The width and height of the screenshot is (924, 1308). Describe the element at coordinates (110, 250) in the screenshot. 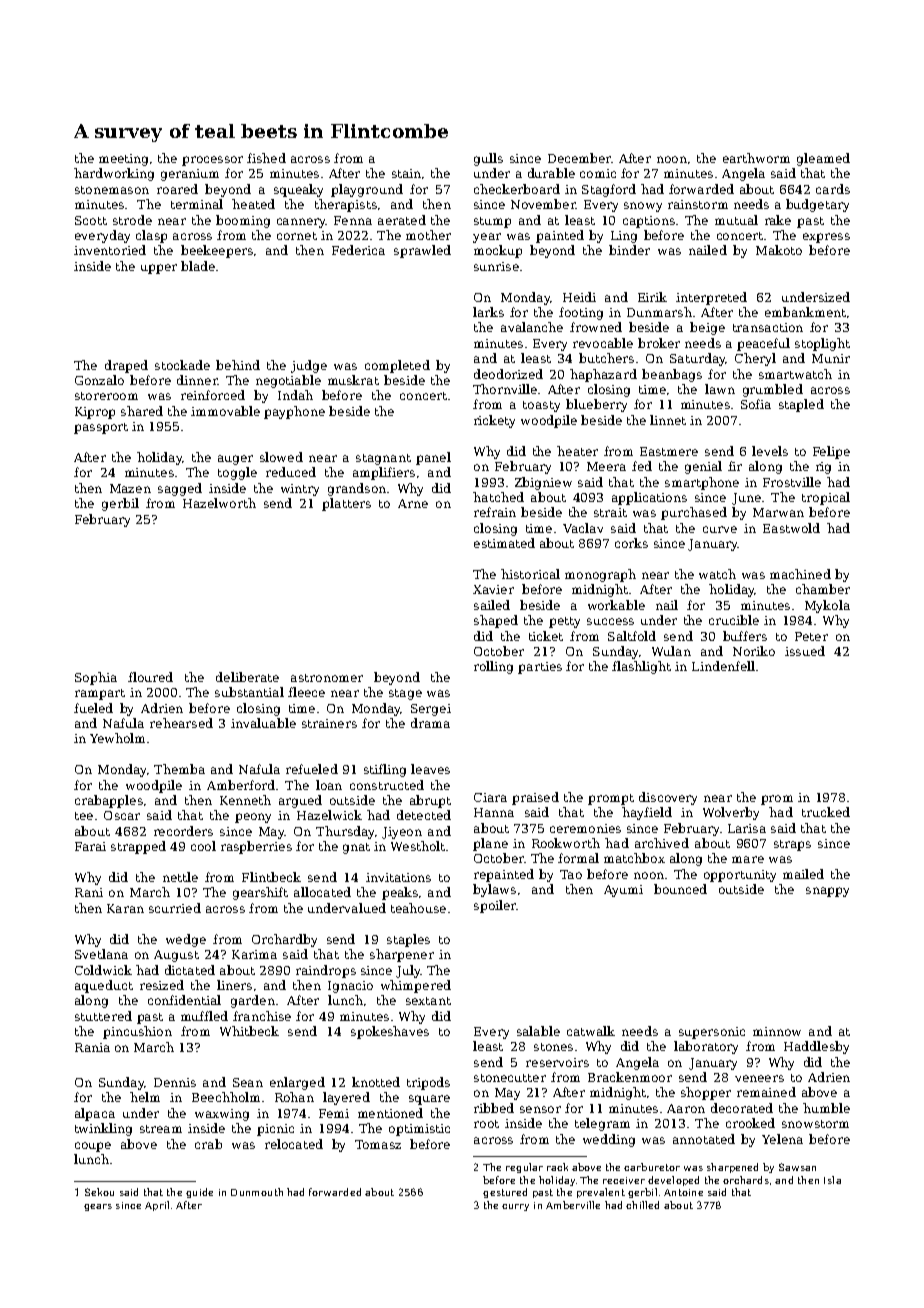

I see `inventoried` at that location.
